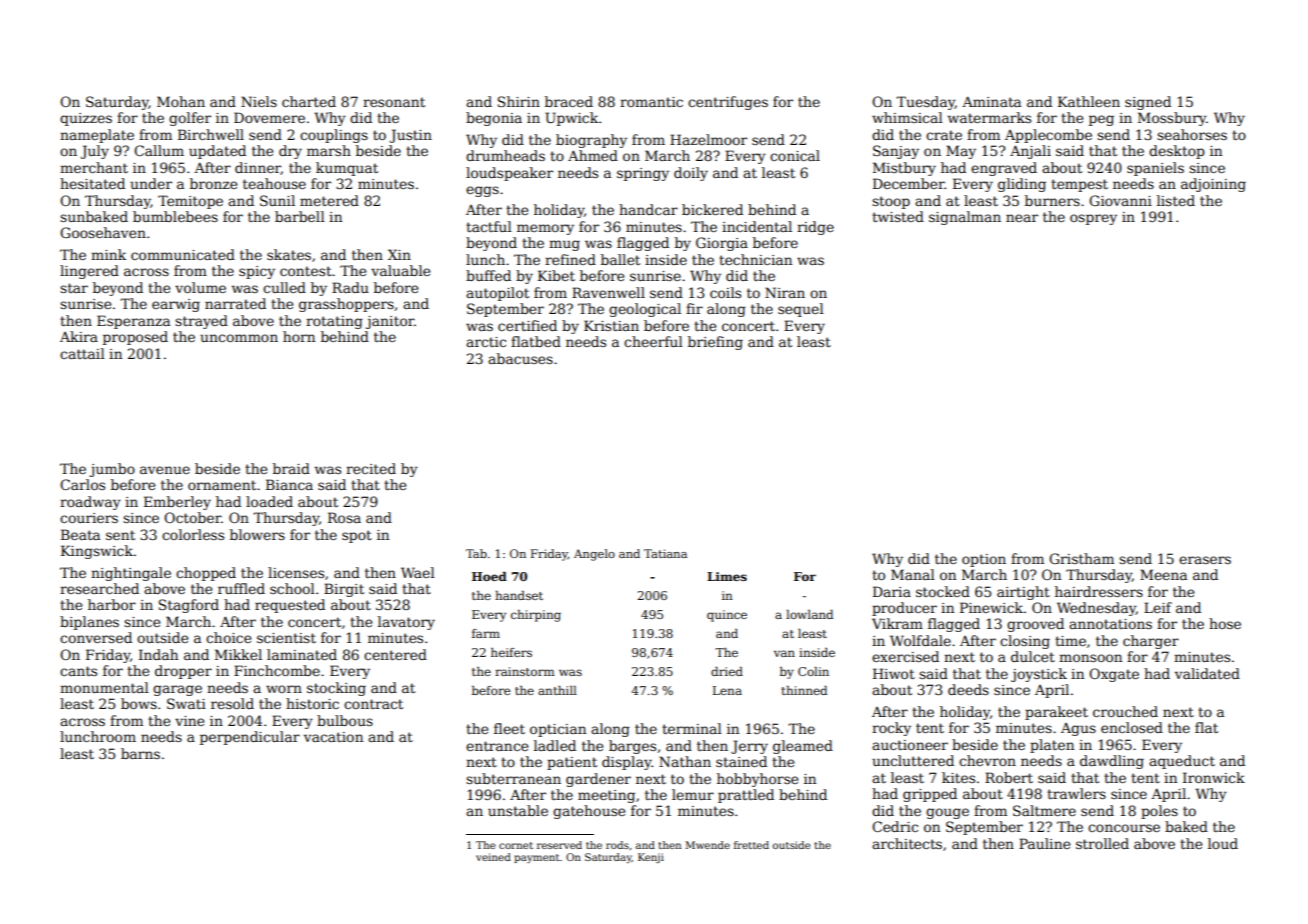  I want to click on architects, so click(907, 843).
